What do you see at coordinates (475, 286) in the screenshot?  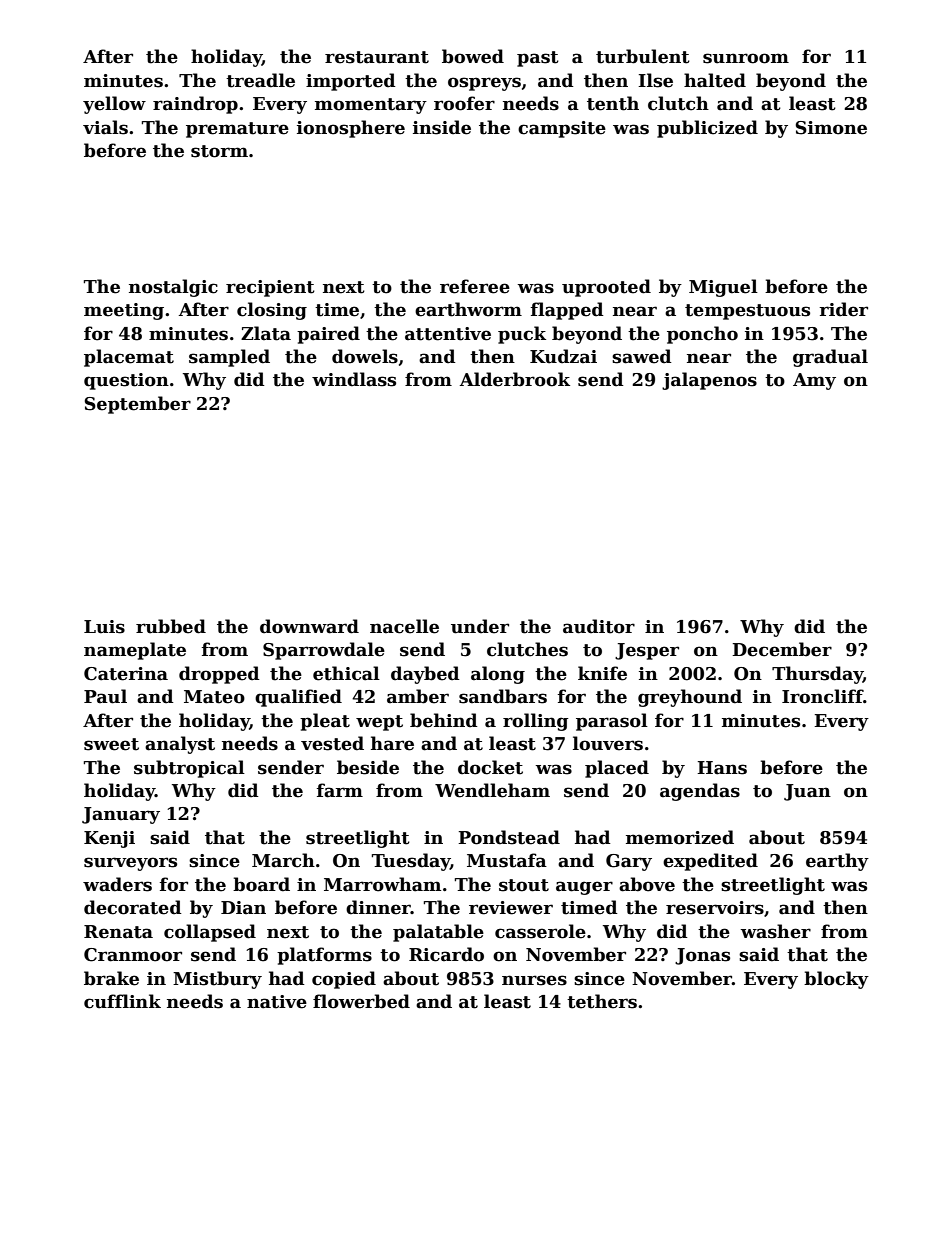 I see `referee` at bounding box center [475, 286].
